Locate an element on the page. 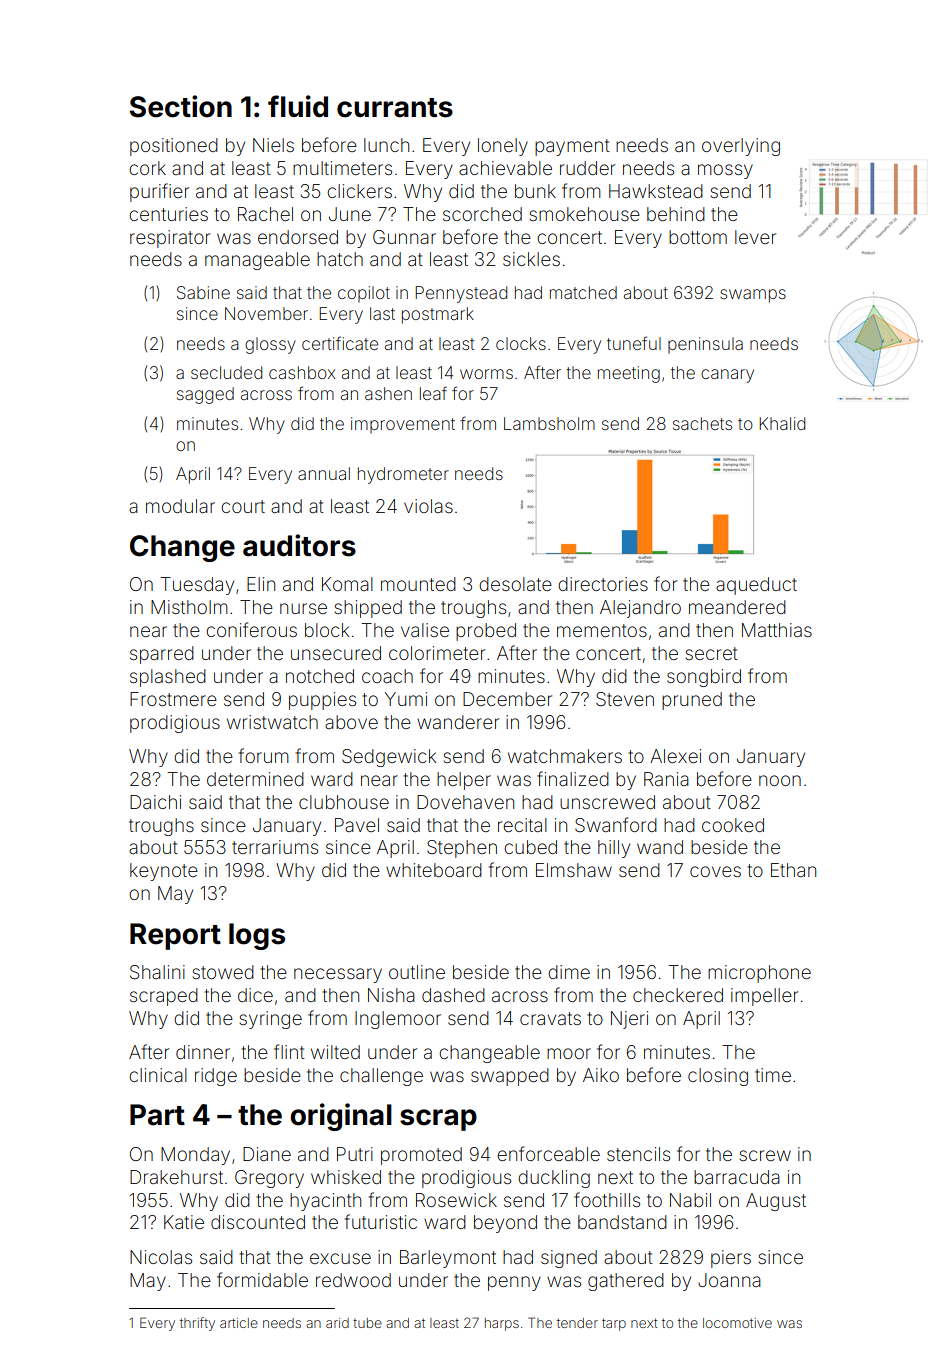  locomotive is located at coordinates (737, 1323).
